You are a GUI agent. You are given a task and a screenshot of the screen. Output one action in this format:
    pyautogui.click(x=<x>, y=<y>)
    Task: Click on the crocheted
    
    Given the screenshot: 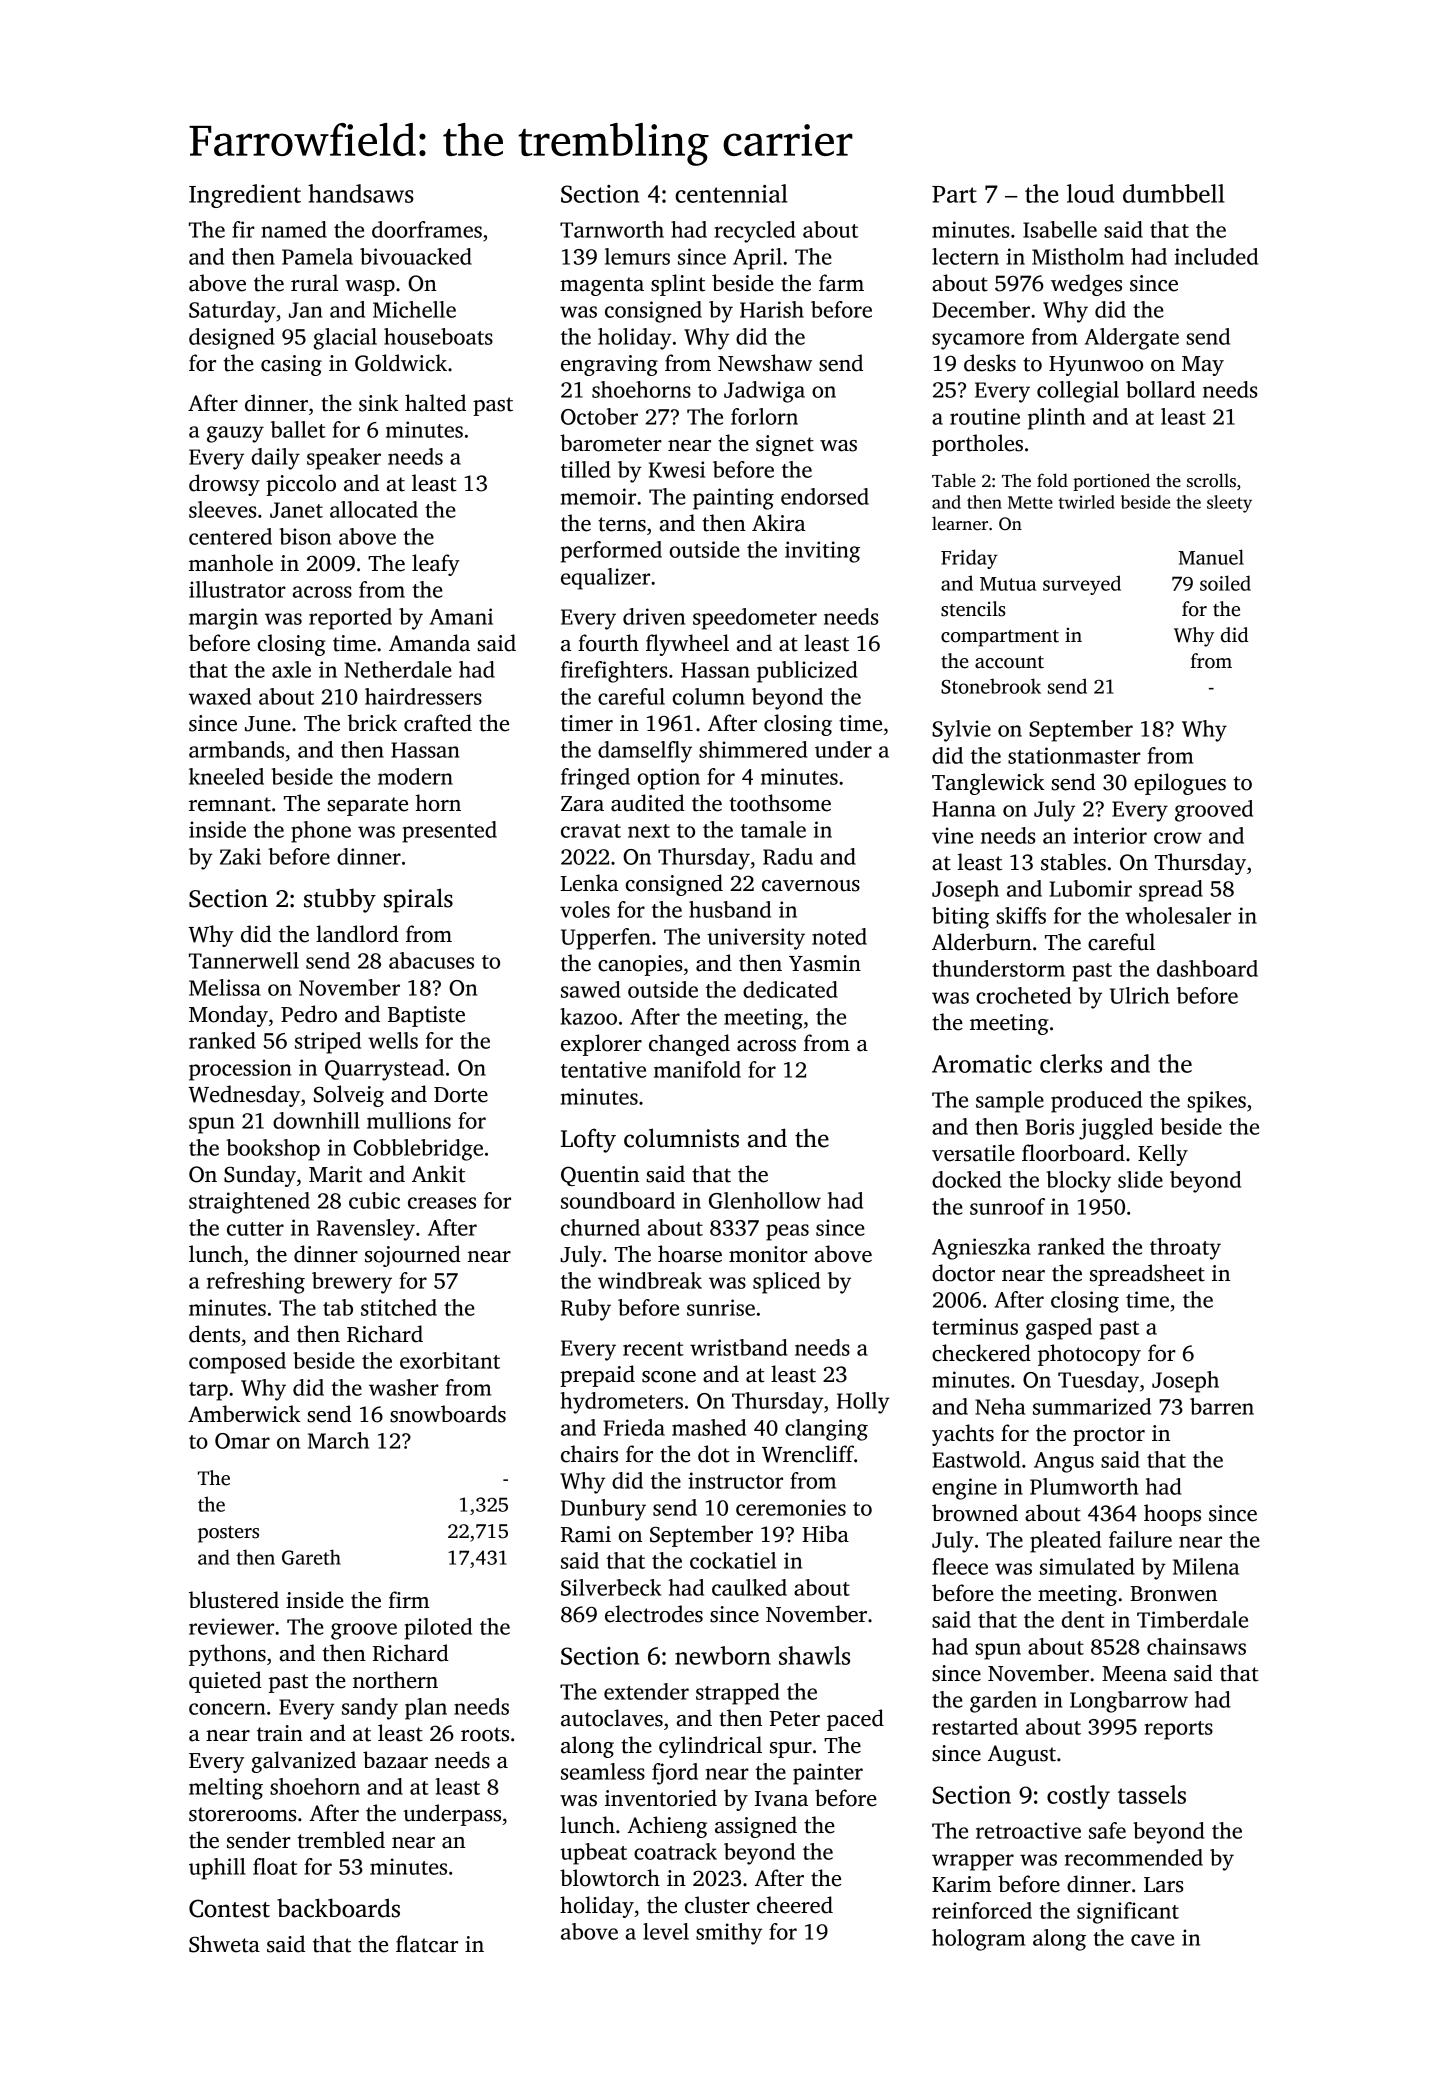 What is the action you would take?
    pyautogui.click(x=1023, y=995)
